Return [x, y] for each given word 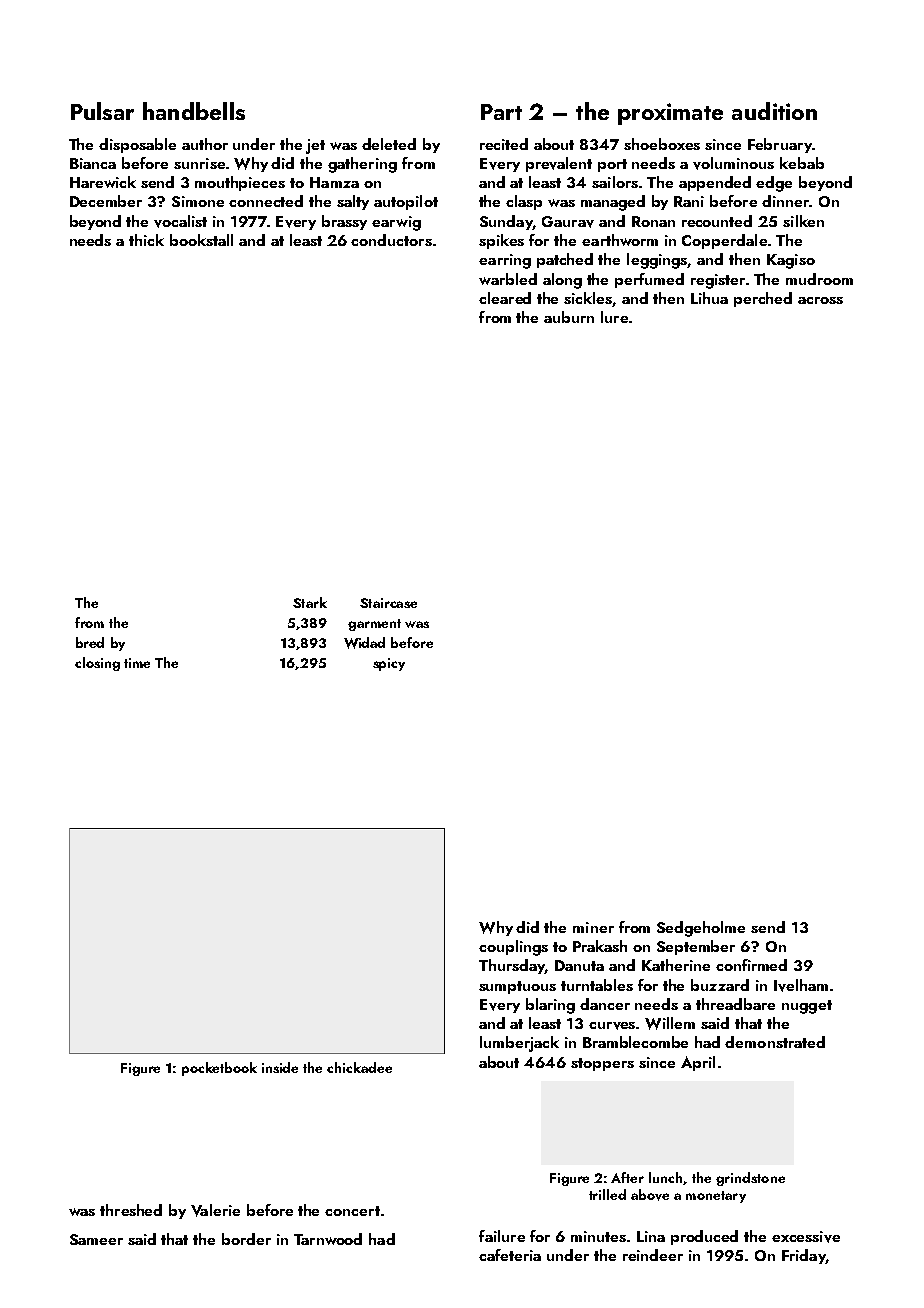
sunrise [199, 163]
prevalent [559, 164]
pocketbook [219, 1069]
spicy [389, 664]
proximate [670, 114]
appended [715, 183]
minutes [598, 1236]
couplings [513, 948]
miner [593, 927]
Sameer [96, 1239]
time [137, 663]
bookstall [201, 240]
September [696, 947]
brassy [344, 222]
